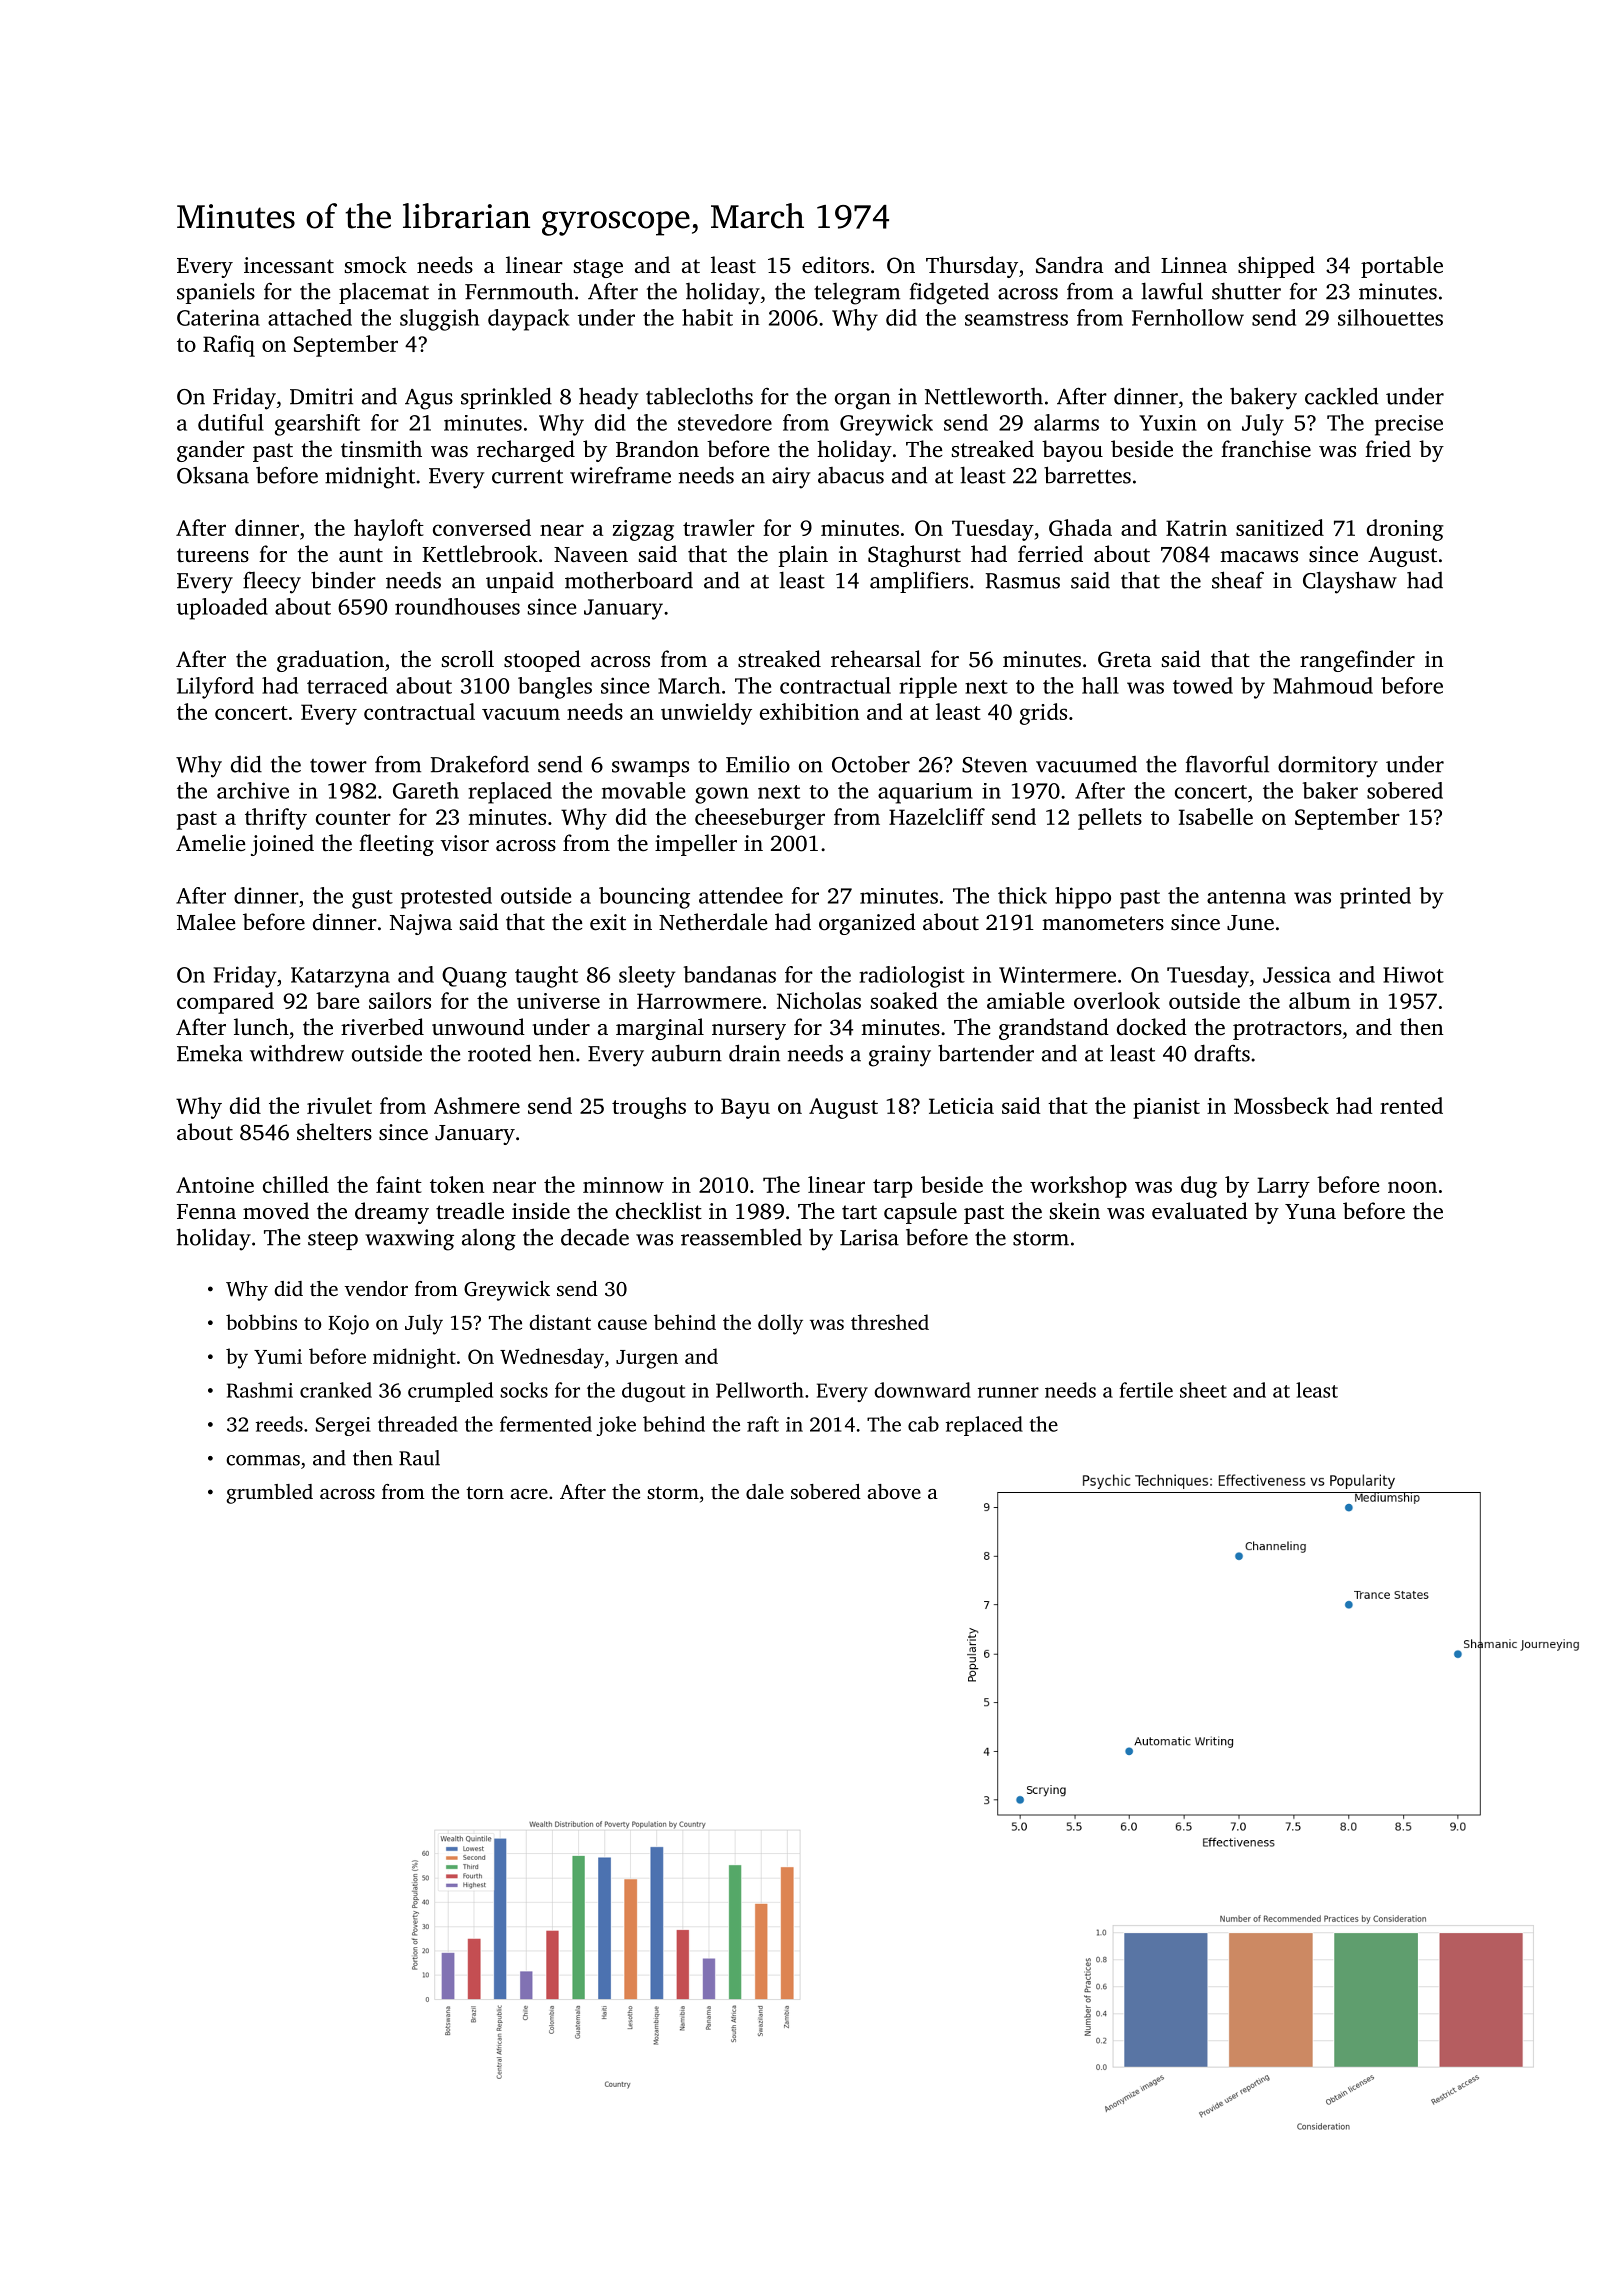 This image has width=1620, height=2292. Describe the element at coordinates (699, 396) in the image. I see `tablecloths` at that location.
